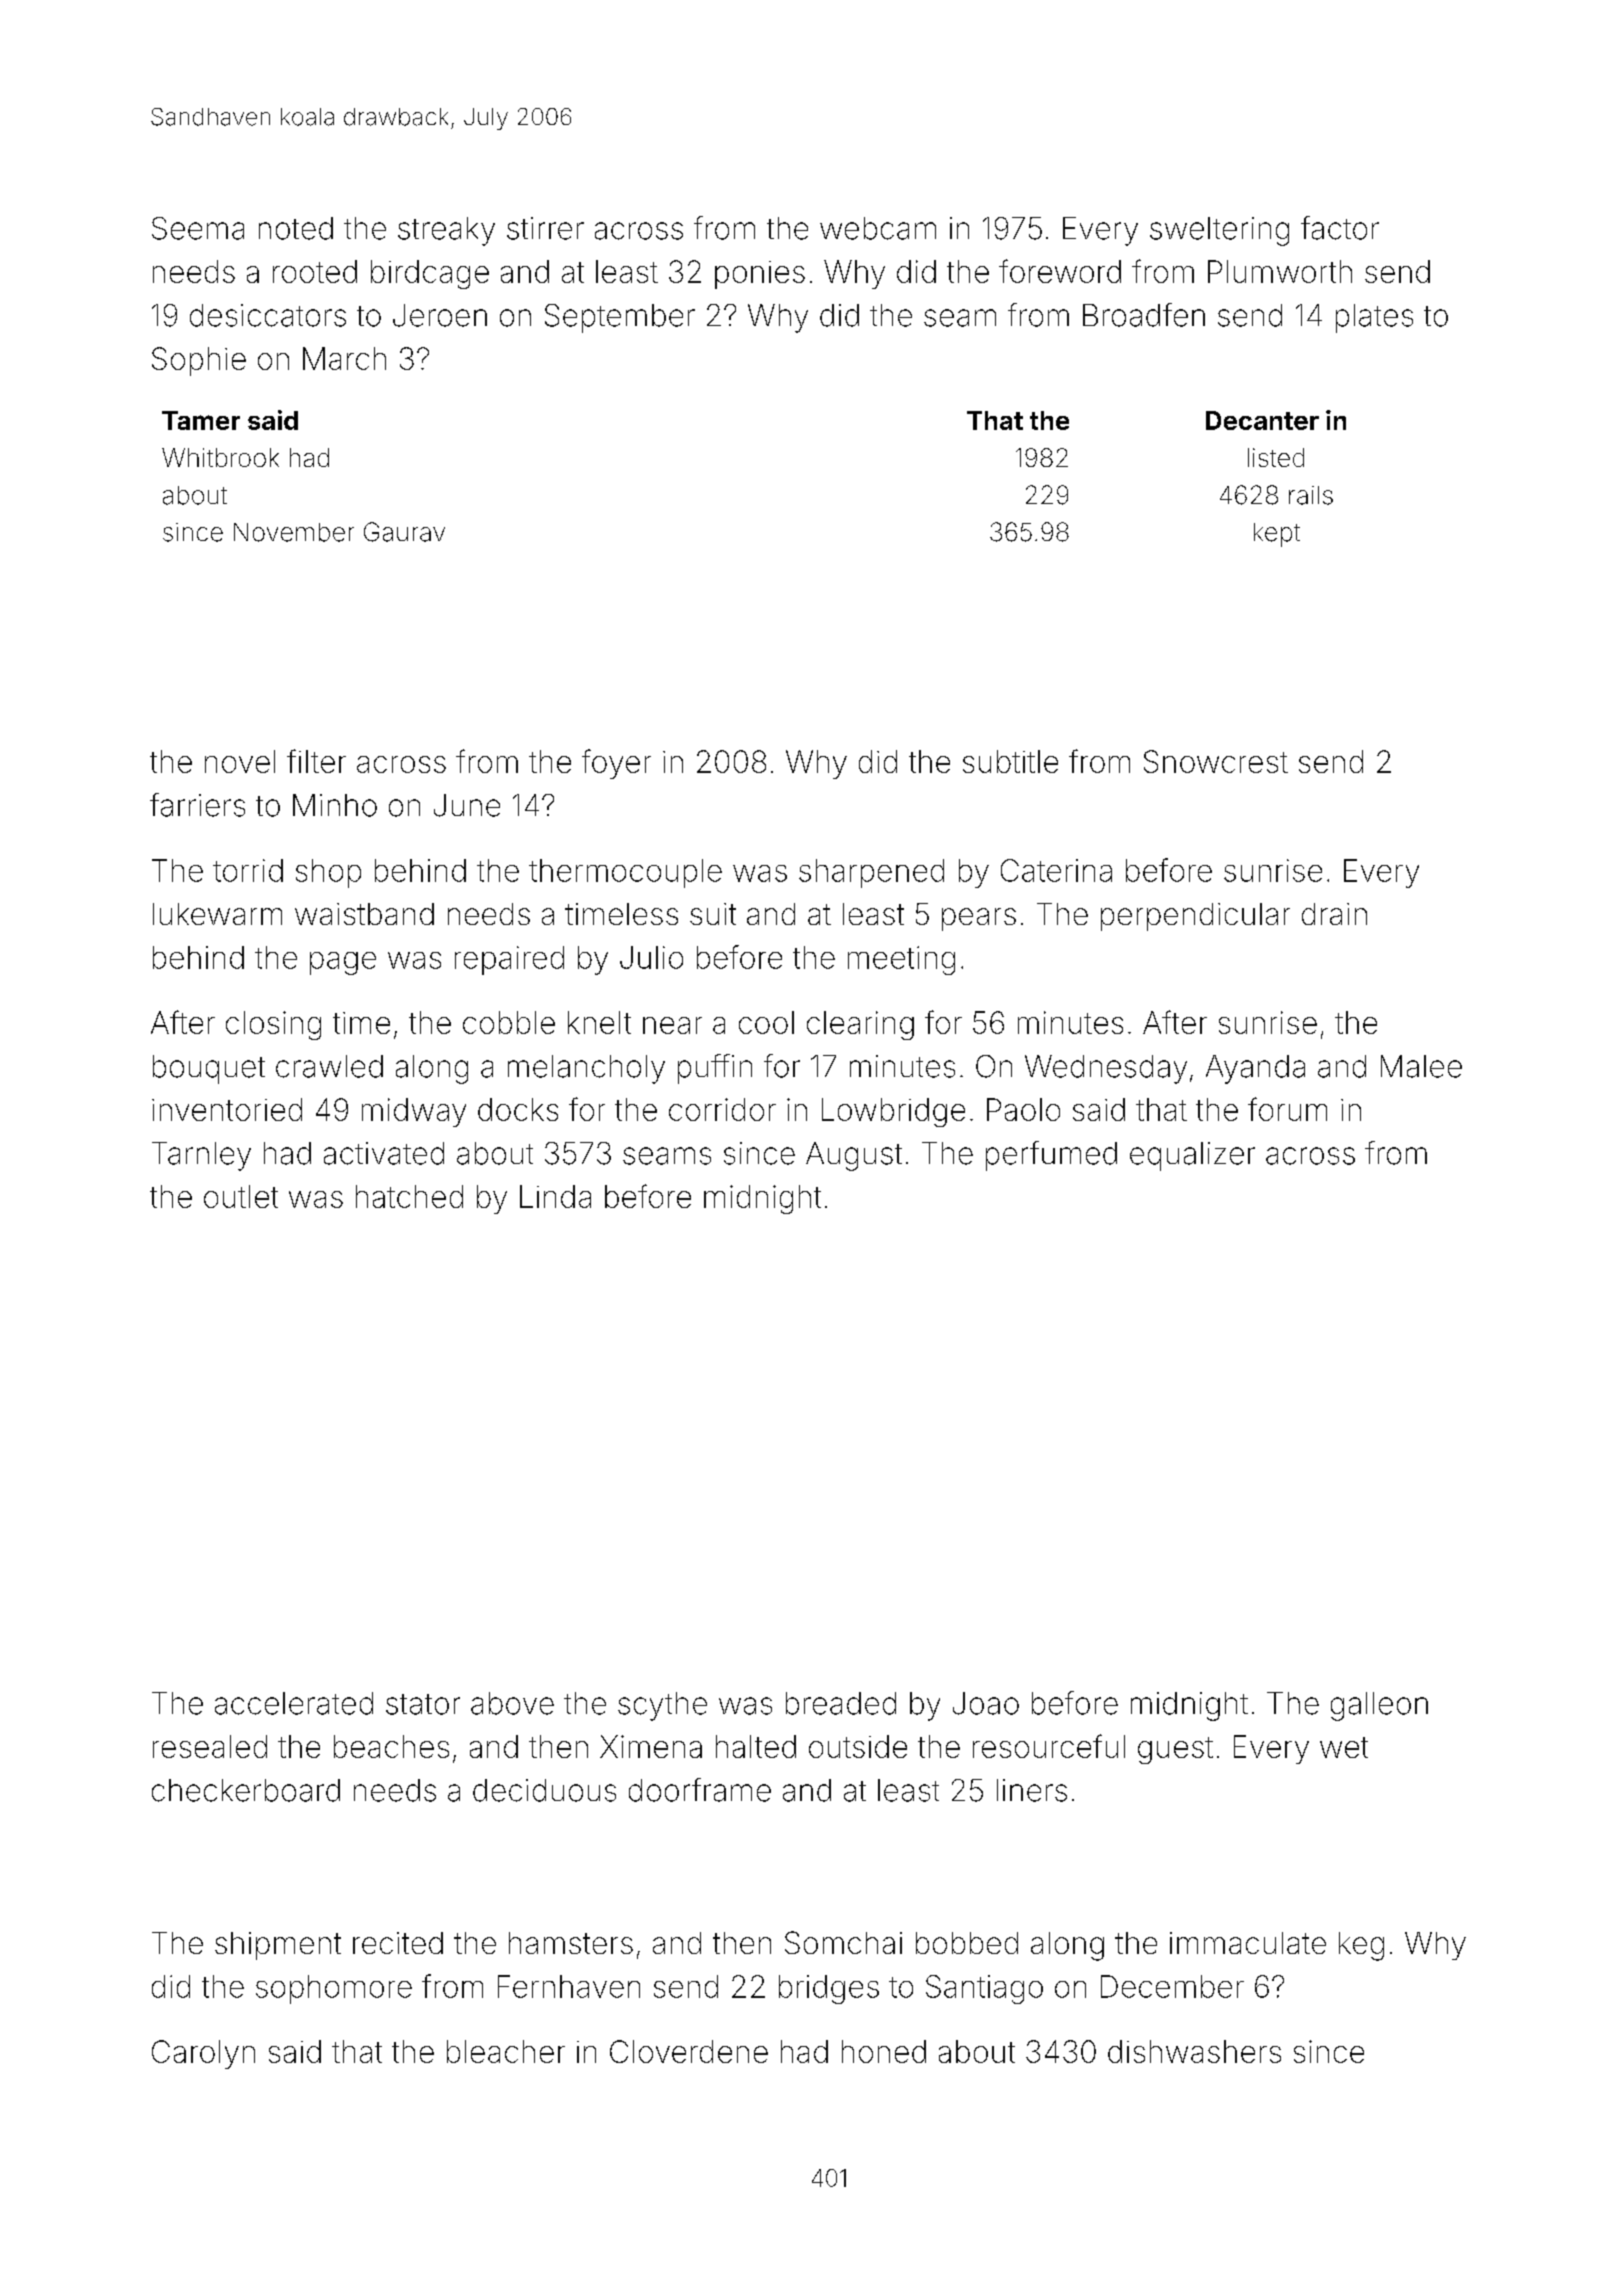 The image size is (1620, 2292). What do you see at coordinates (616, 764) in the screenshot?
I see `foyer` at bounding box center [616, 764].
